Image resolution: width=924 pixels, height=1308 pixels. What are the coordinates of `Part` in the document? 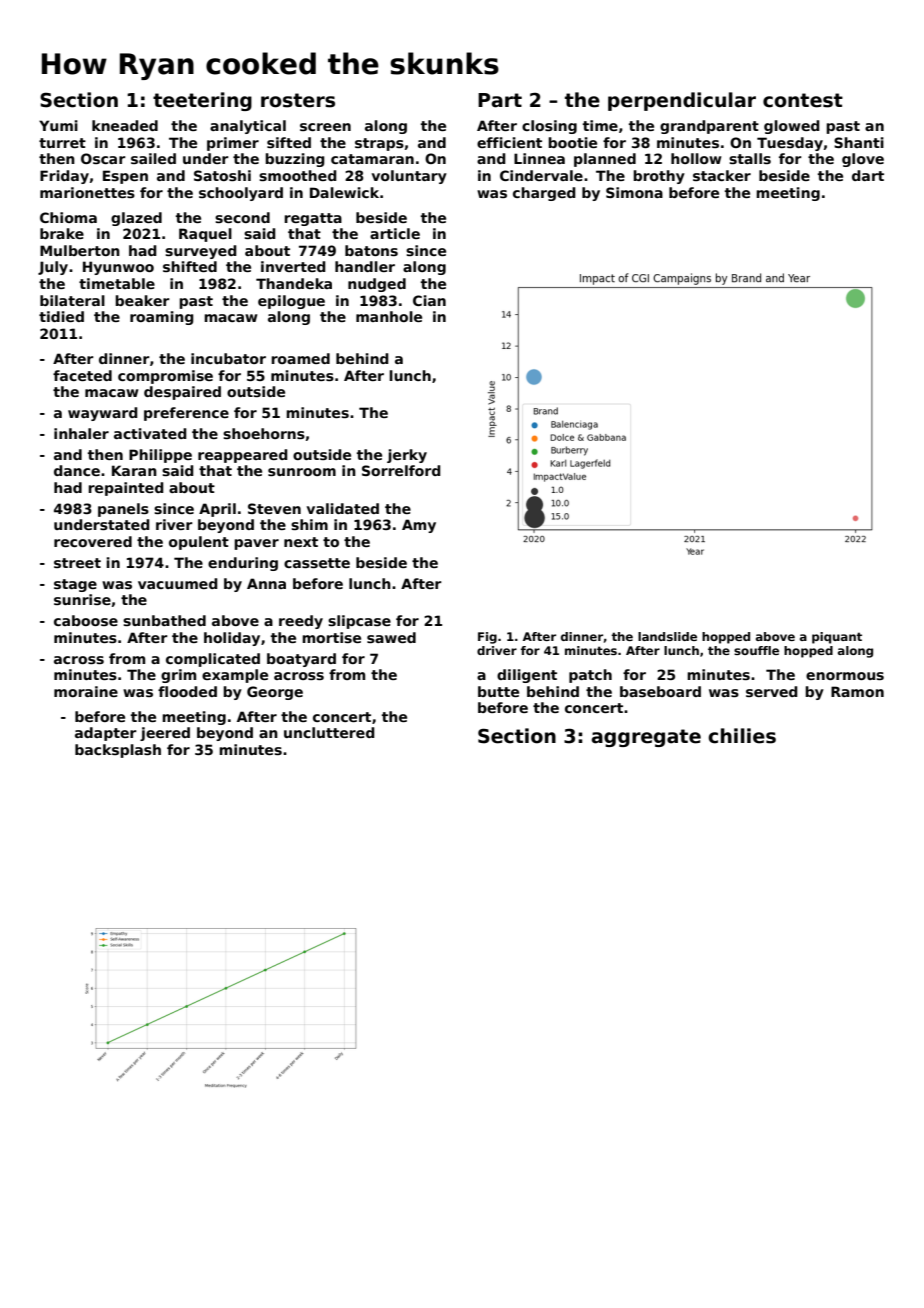 It's located at (500, 100).
